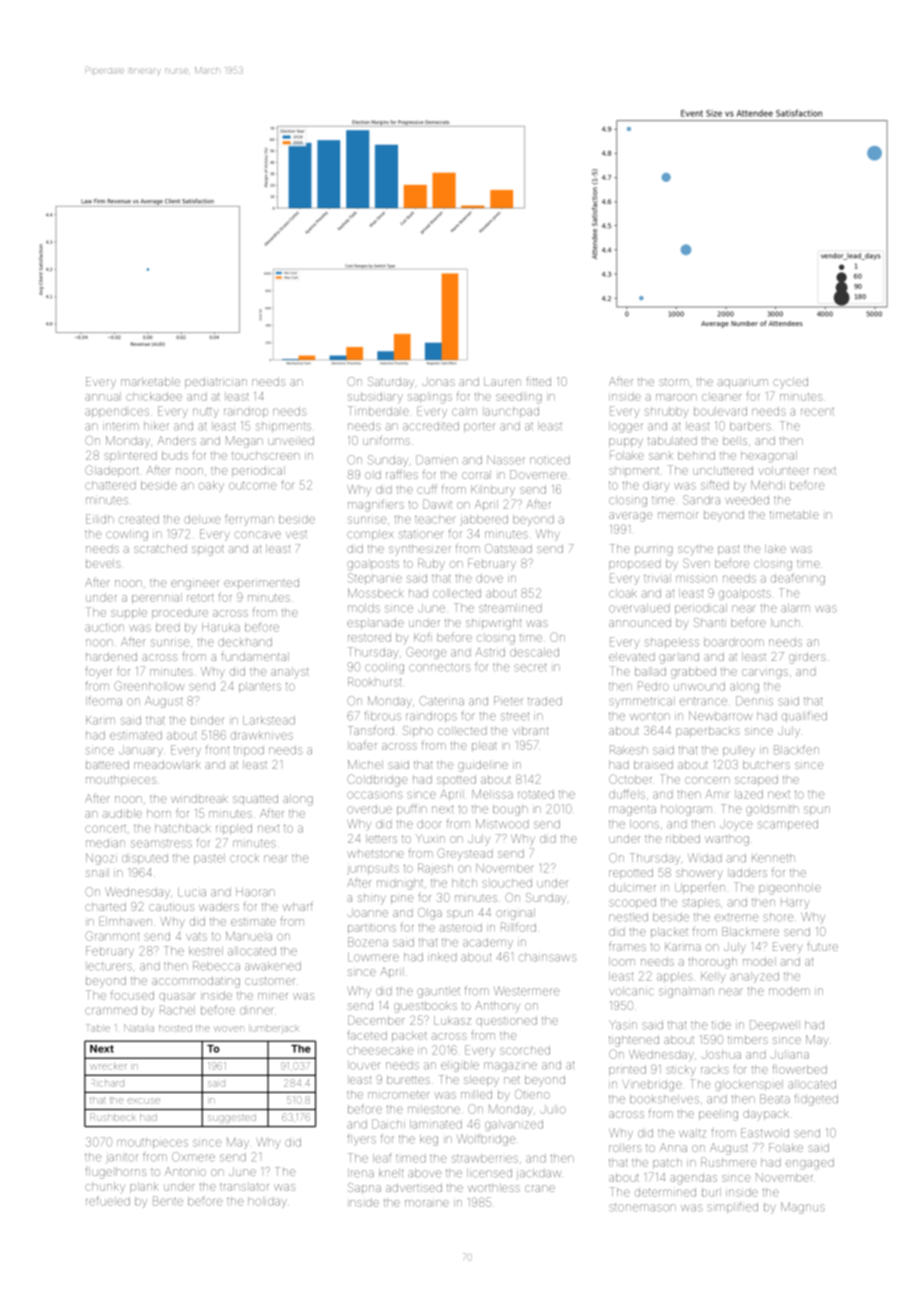 Image resolution: width=924 pixels, height=1308 pixels. I want to click on deluxe, so click(202, 519).
